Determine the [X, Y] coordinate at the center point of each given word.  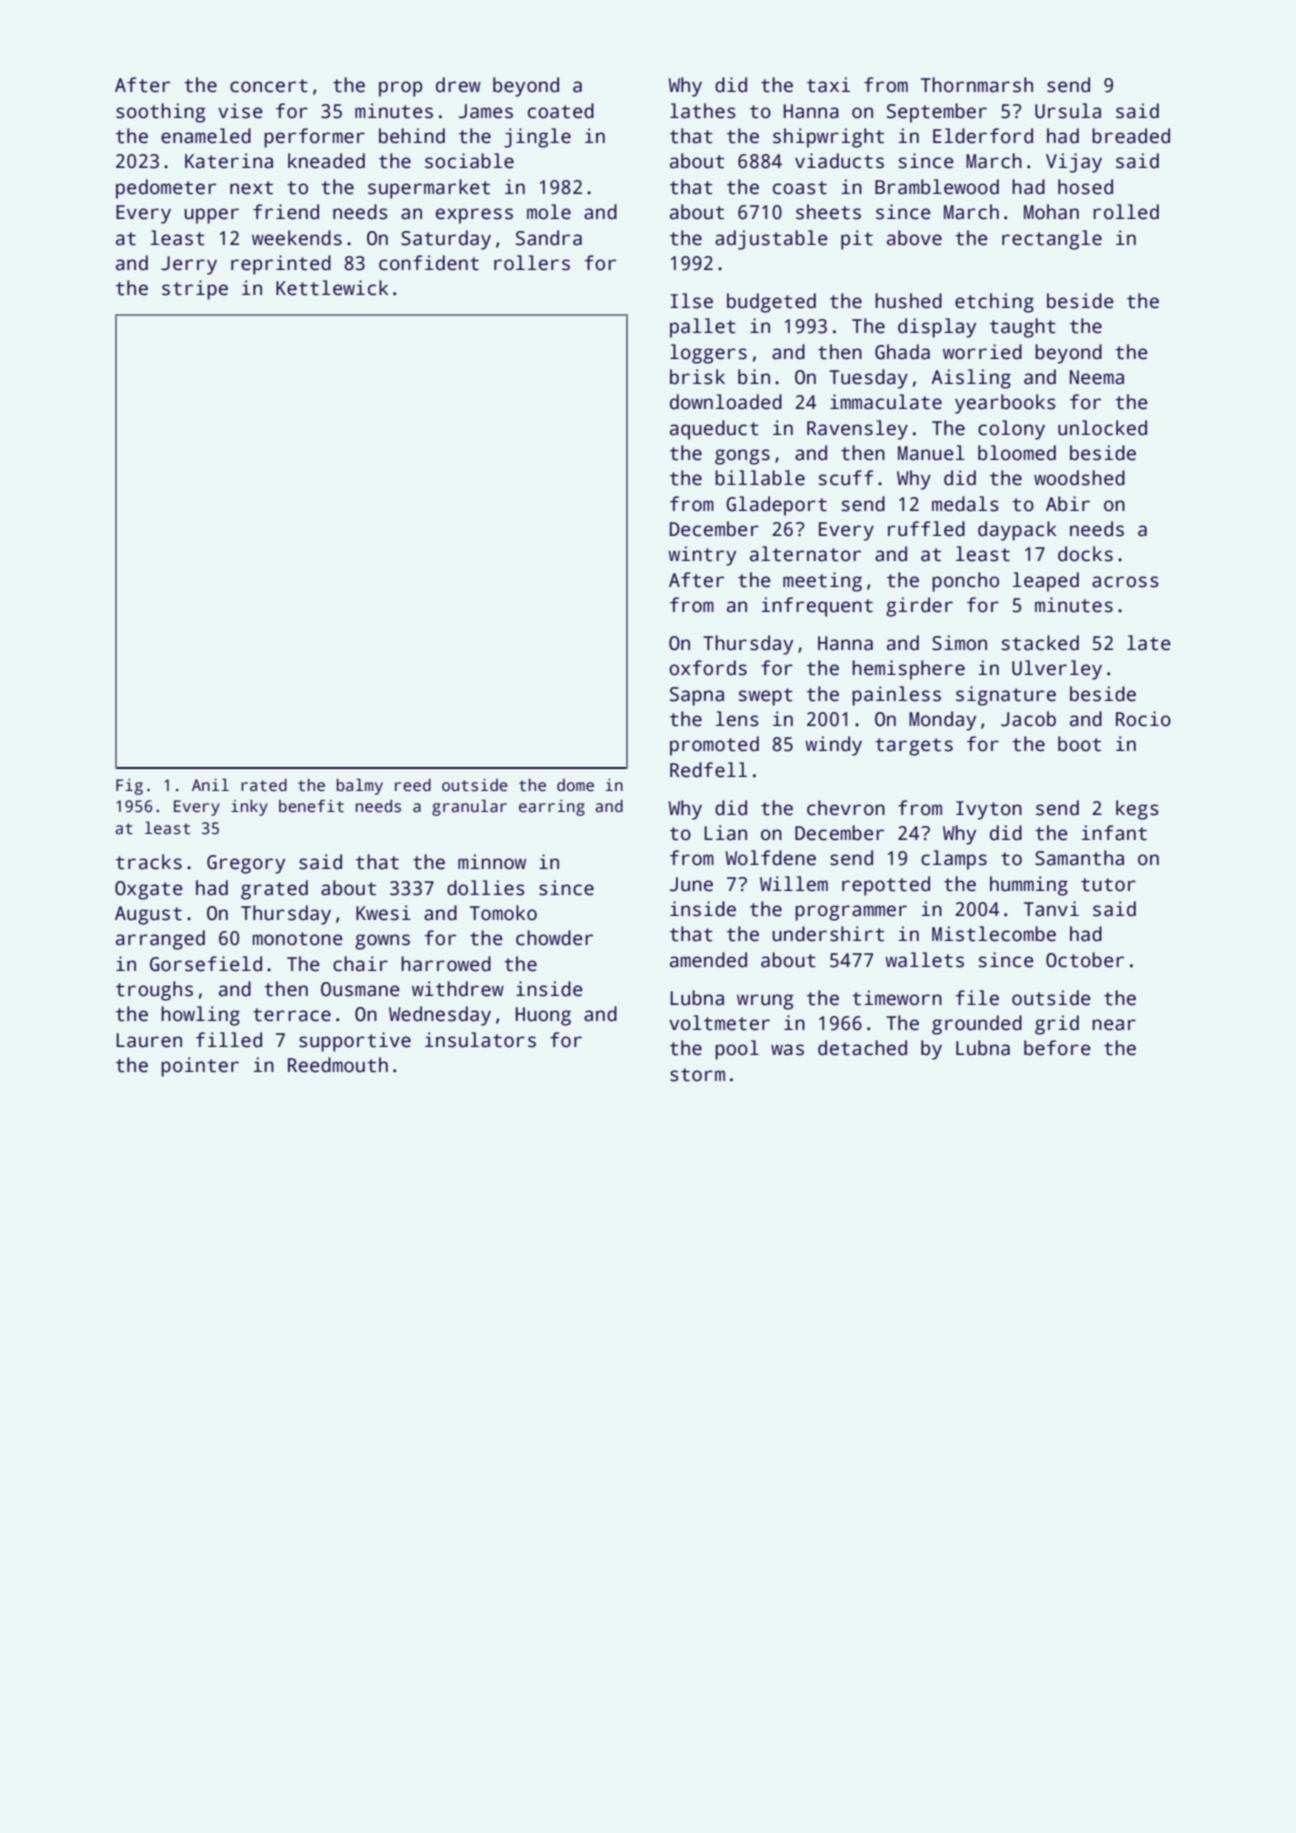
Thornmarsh [977, 85]
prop [400, 89]
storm [697, 1075]
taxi [828, 85]
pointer [200, 1067]
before [1057, 1048]
